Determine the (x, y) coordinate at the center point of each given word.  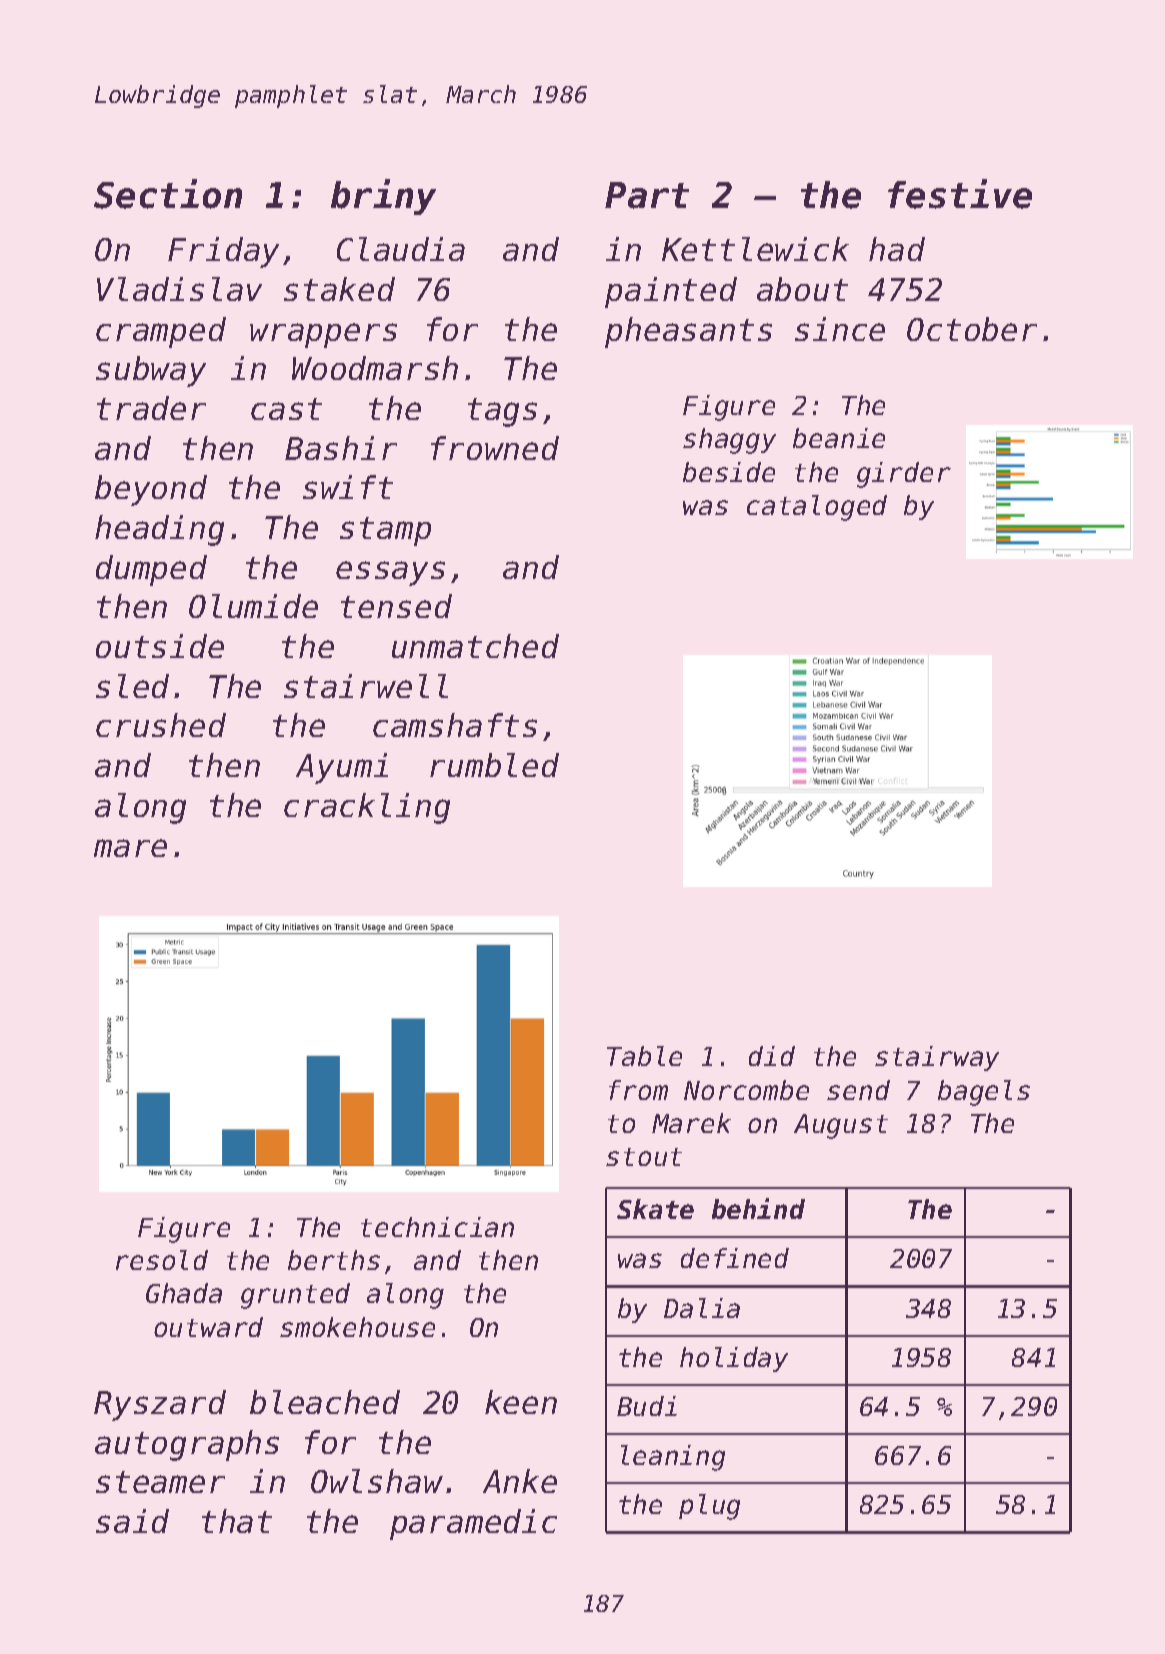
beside (729, 472)
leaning (673, 1458)
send (858, 1090)
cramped (161, 332)
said (132, 1521)
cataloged (817, 508)
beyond (151, 490)
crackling (367, 808)
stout (644, 1157)
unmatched (475, 646)
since (840, 329)
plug (709, 1507)
